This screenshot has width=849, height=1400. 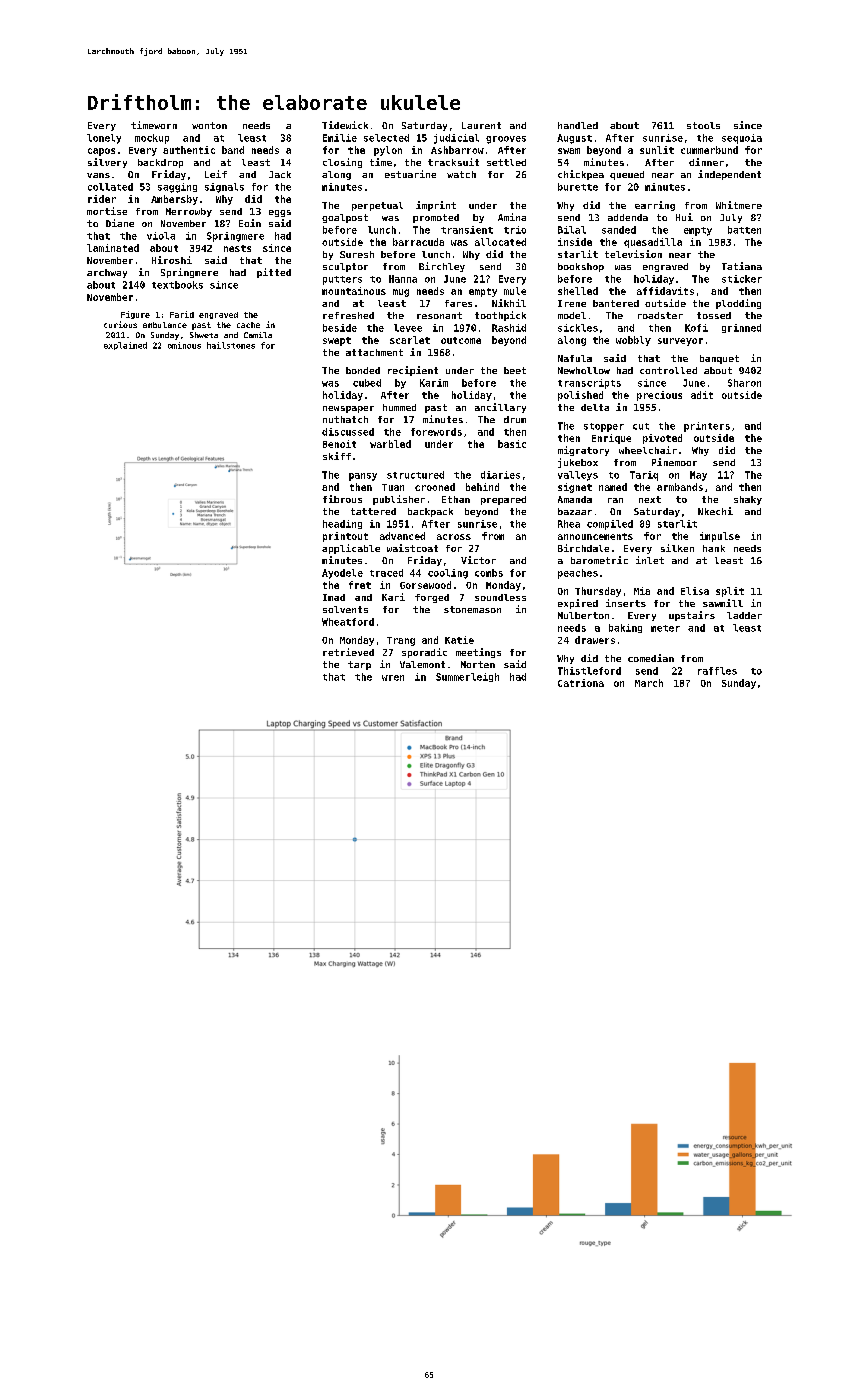 I want to click on queued, so click(x=627, y=175).
